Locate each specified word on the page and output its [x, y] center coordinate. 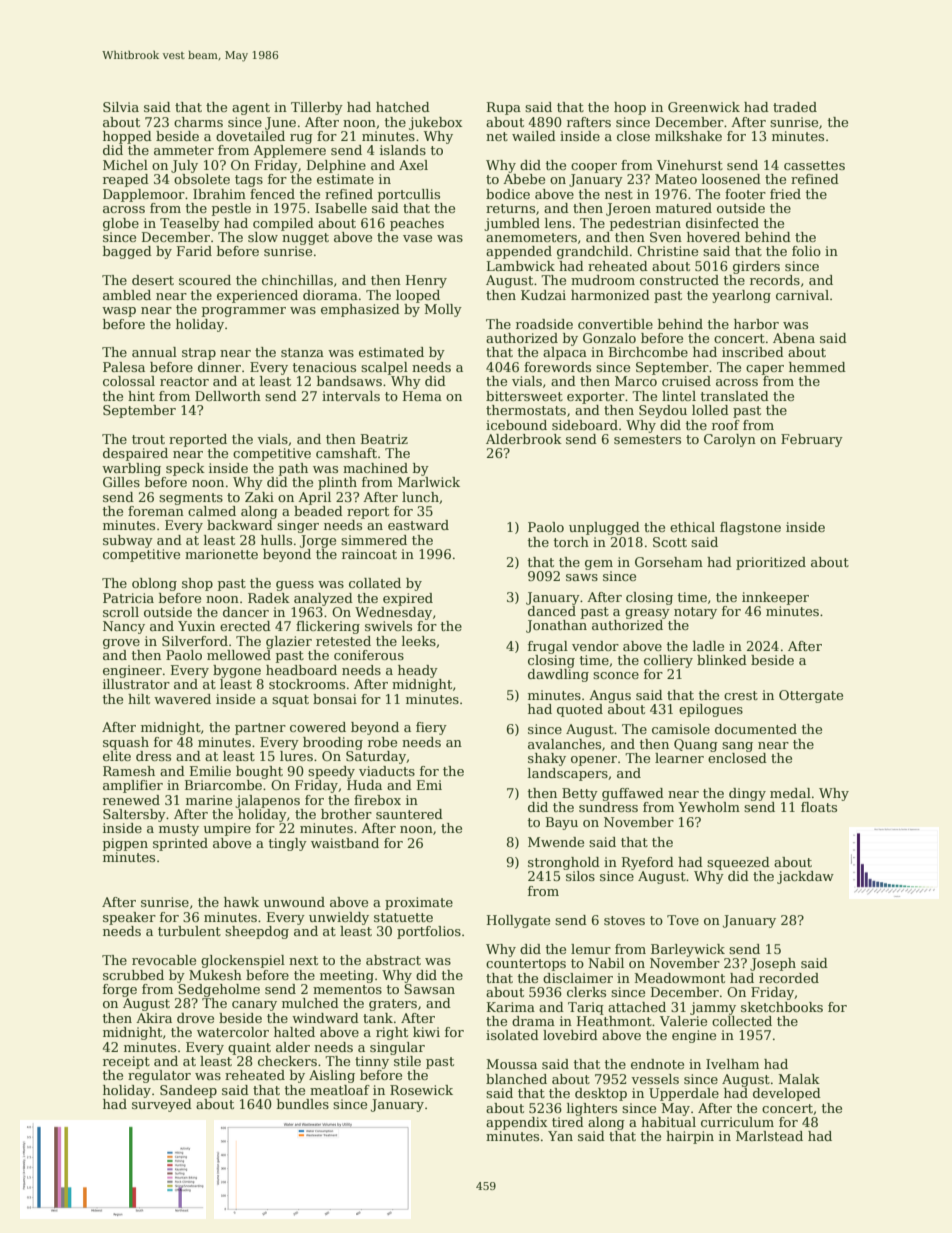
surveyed [162, 1105]
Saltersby [134, 815]
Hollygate [518, 921]
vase [417, 238]
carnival [802, 295]
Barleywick [688, 950]
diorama [330, 295]
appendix [516, 1123]
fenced [272, 194]
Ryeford [648, 863]
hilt [139, 699]
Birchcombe [648, 352]
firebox [377, 800]
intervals [351, 396]
